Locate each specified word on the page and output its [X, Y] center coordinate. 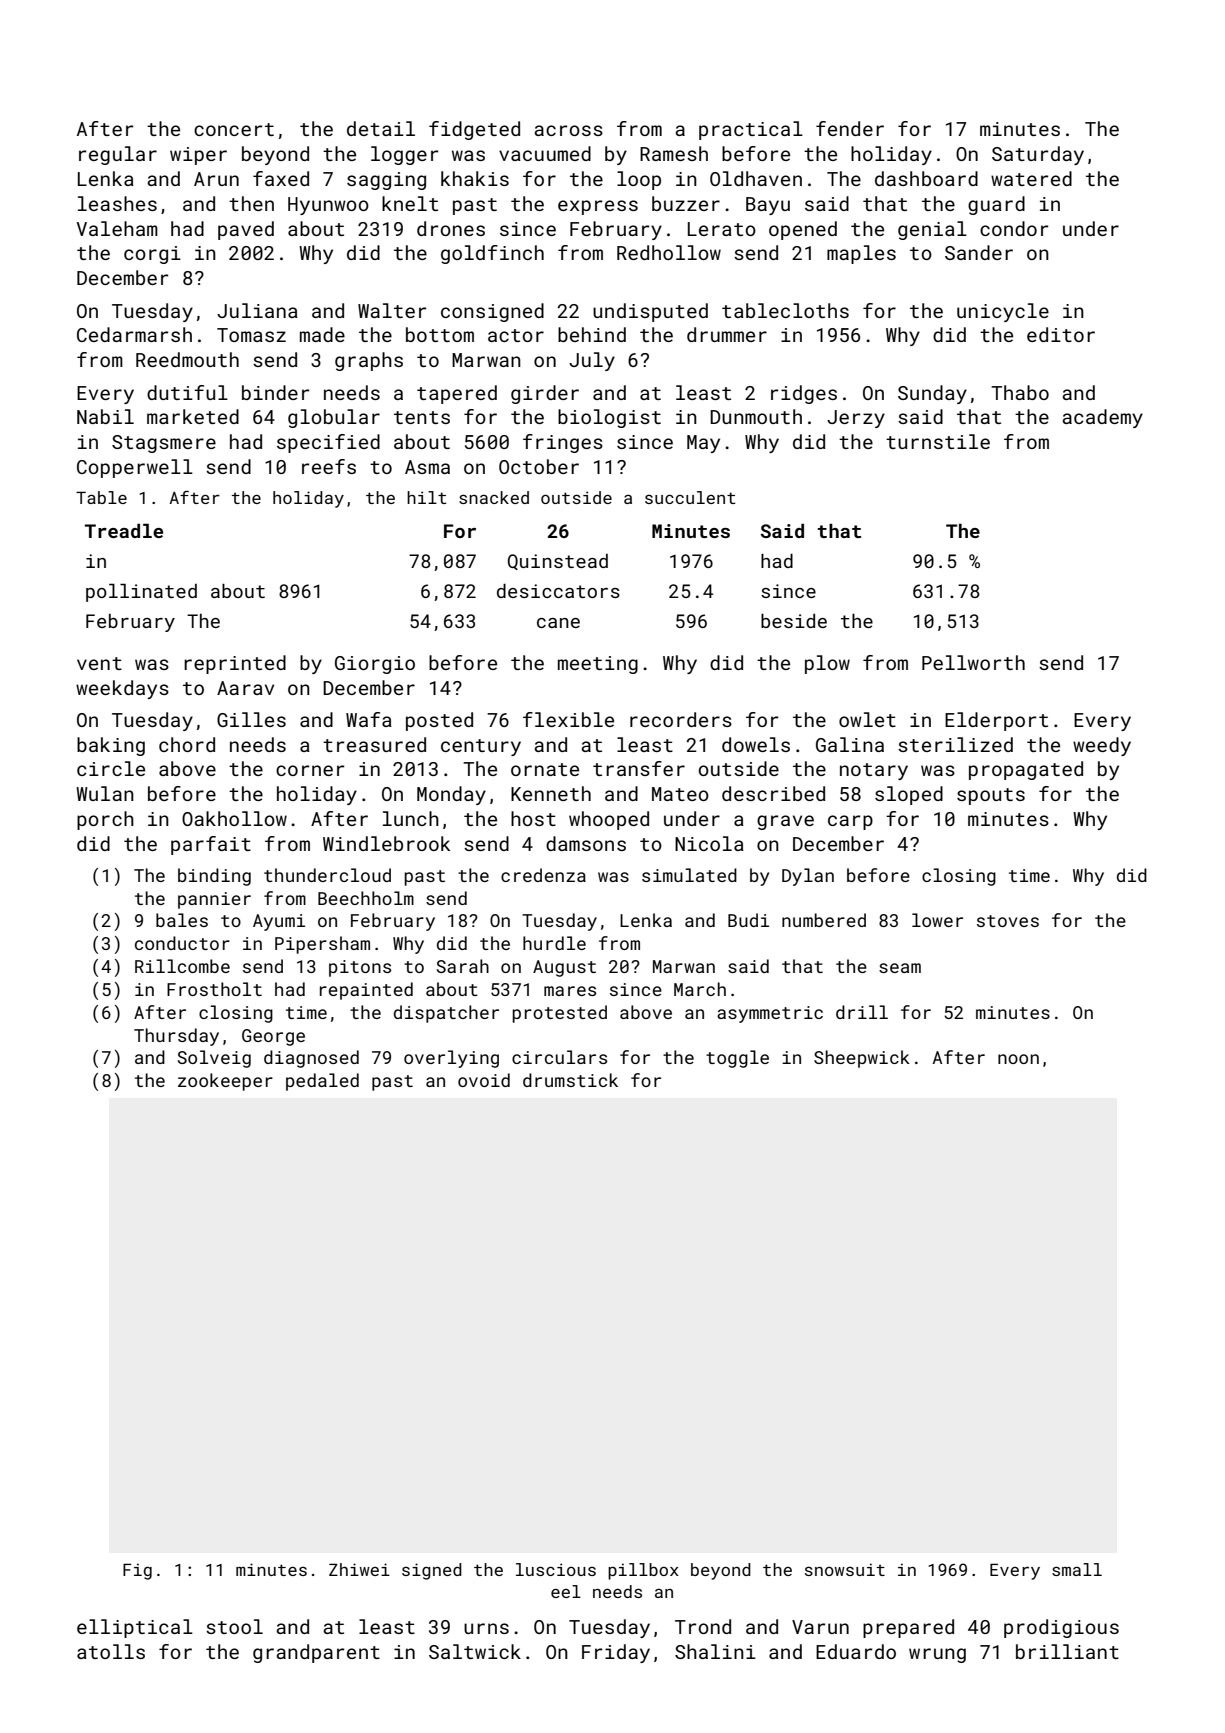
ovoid [484, 1080]
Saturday [1038, 155]
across [569, 130]
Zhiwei [359, 1569]
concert [234, 129]
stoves [1008, 921]
